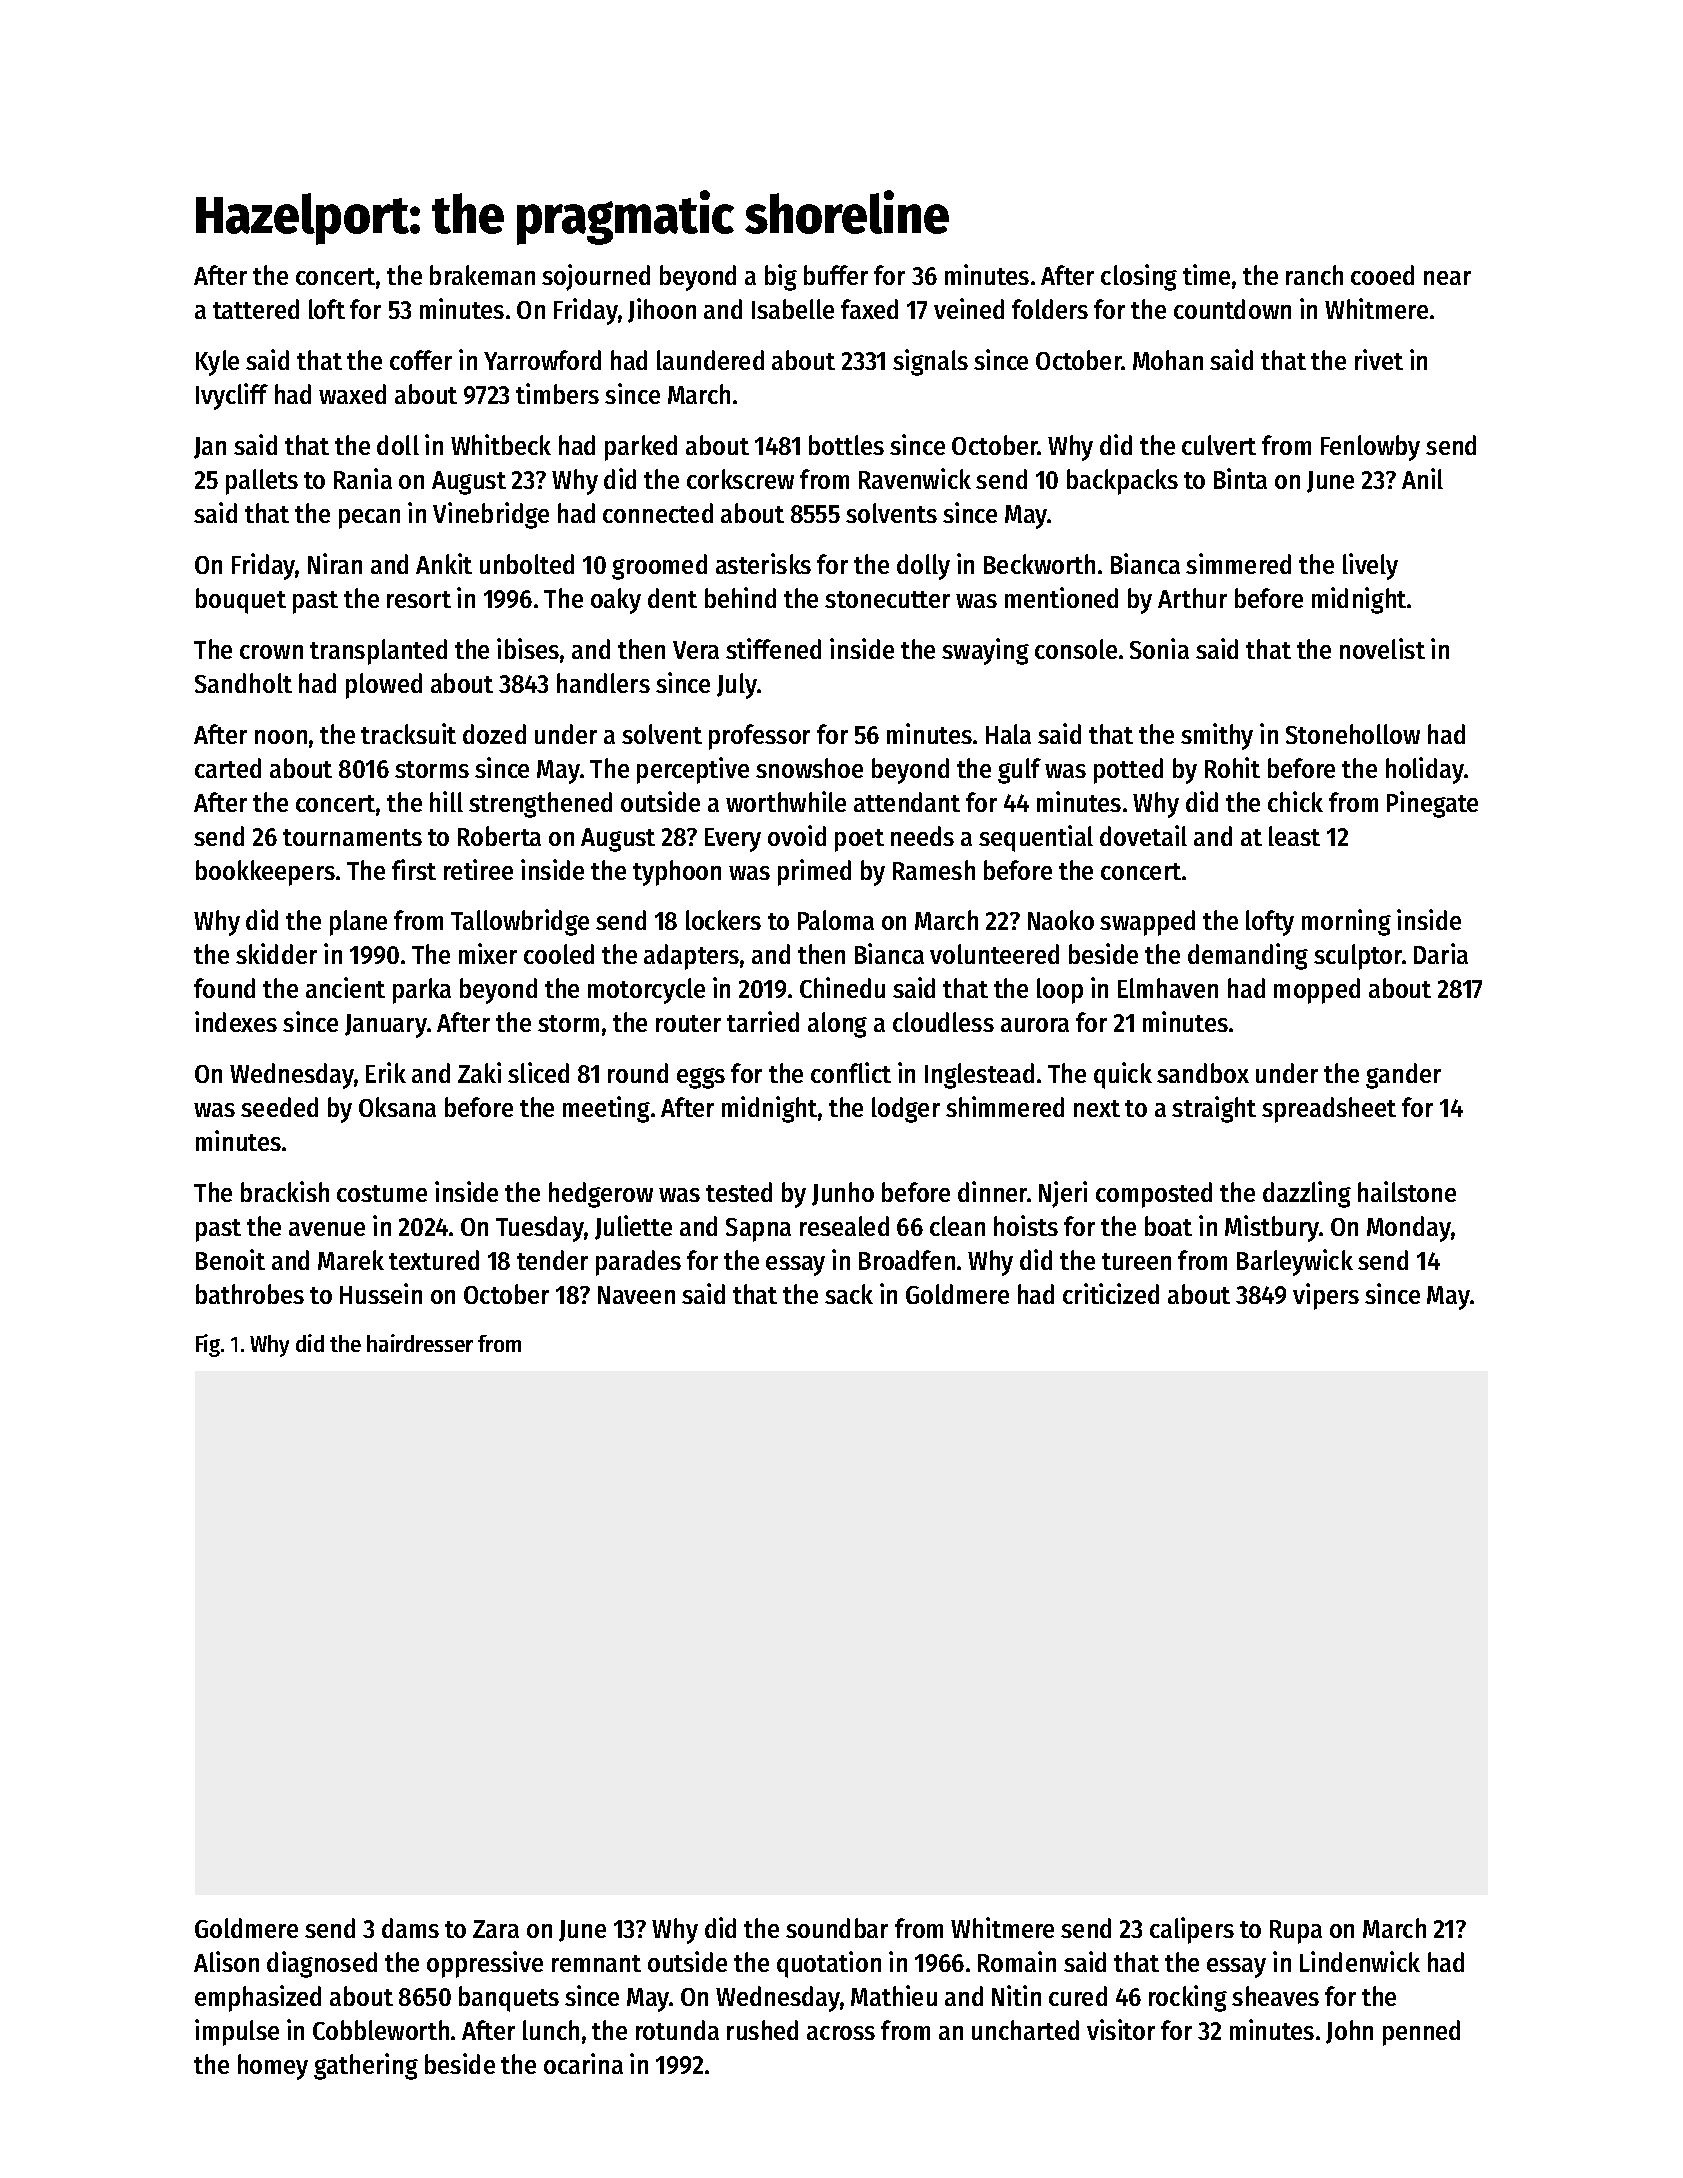  I want to click on costume, so click(382, 1193).
